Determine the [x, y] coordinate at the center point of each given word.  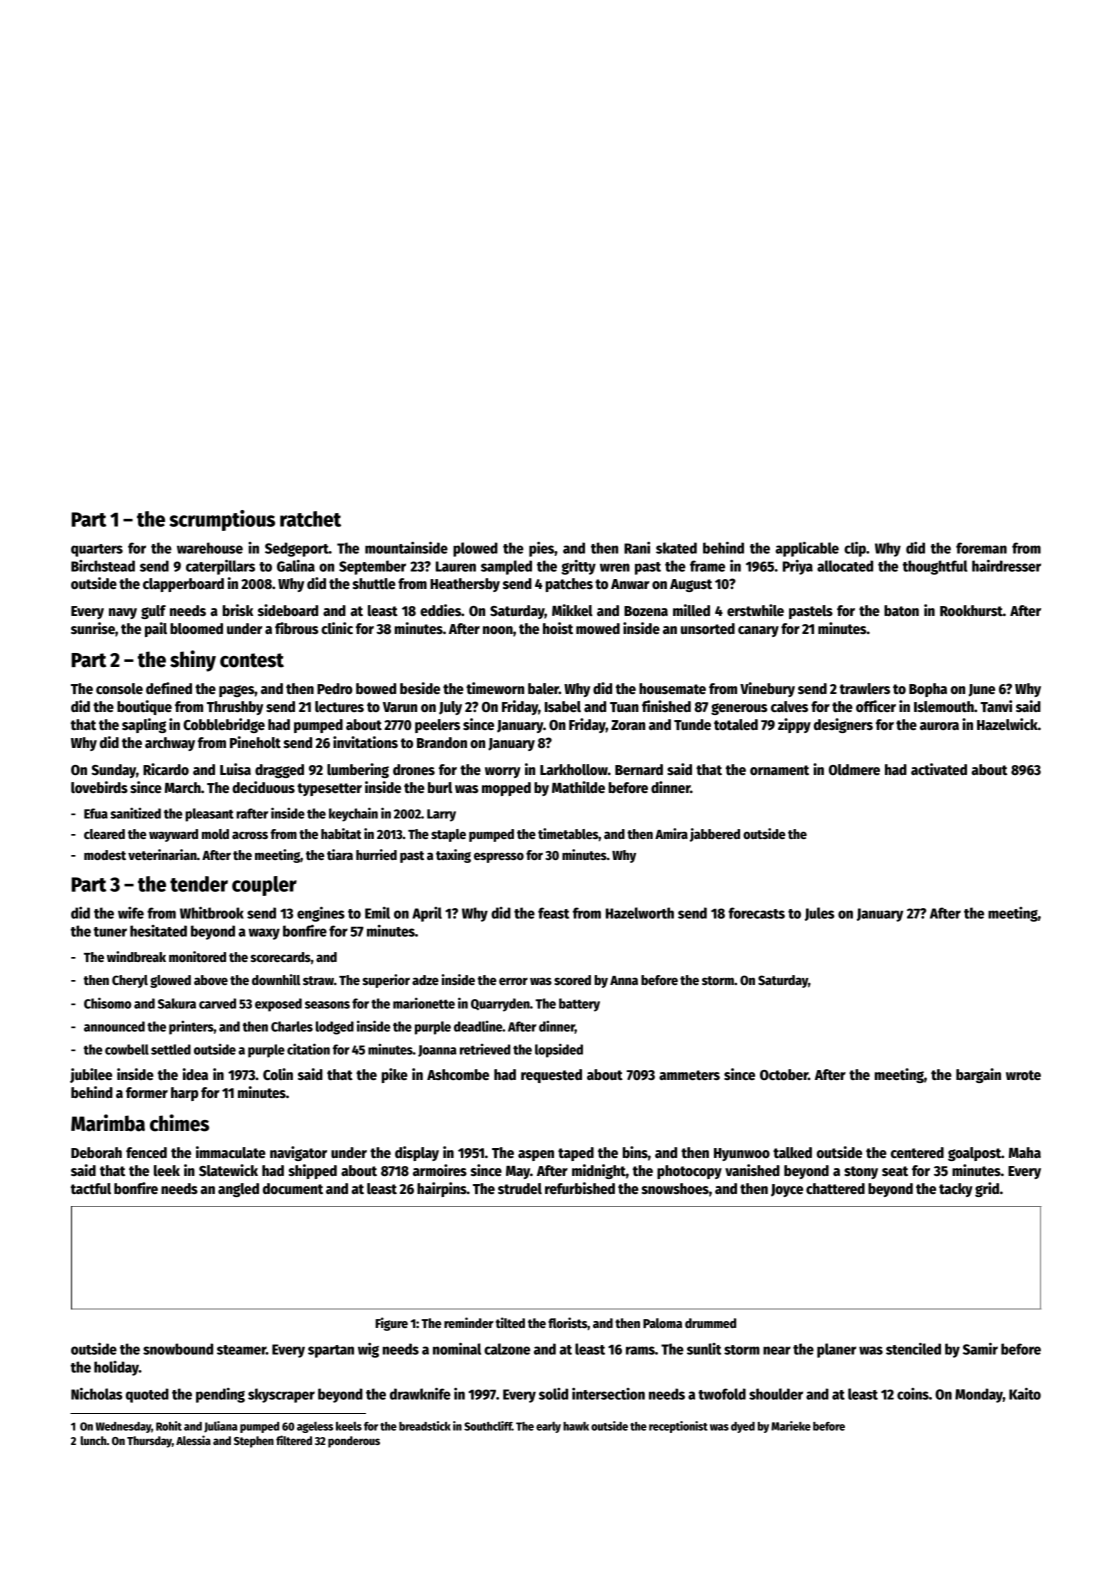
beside [420, 688]
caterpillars [220, 567]
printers [191, 1028]
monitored [197, 956]
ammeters [689, 1075]
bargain [978, 1075]
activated [939, 769]
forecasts [756, 913]
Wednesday [123, 1427]
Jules [819, 914]
